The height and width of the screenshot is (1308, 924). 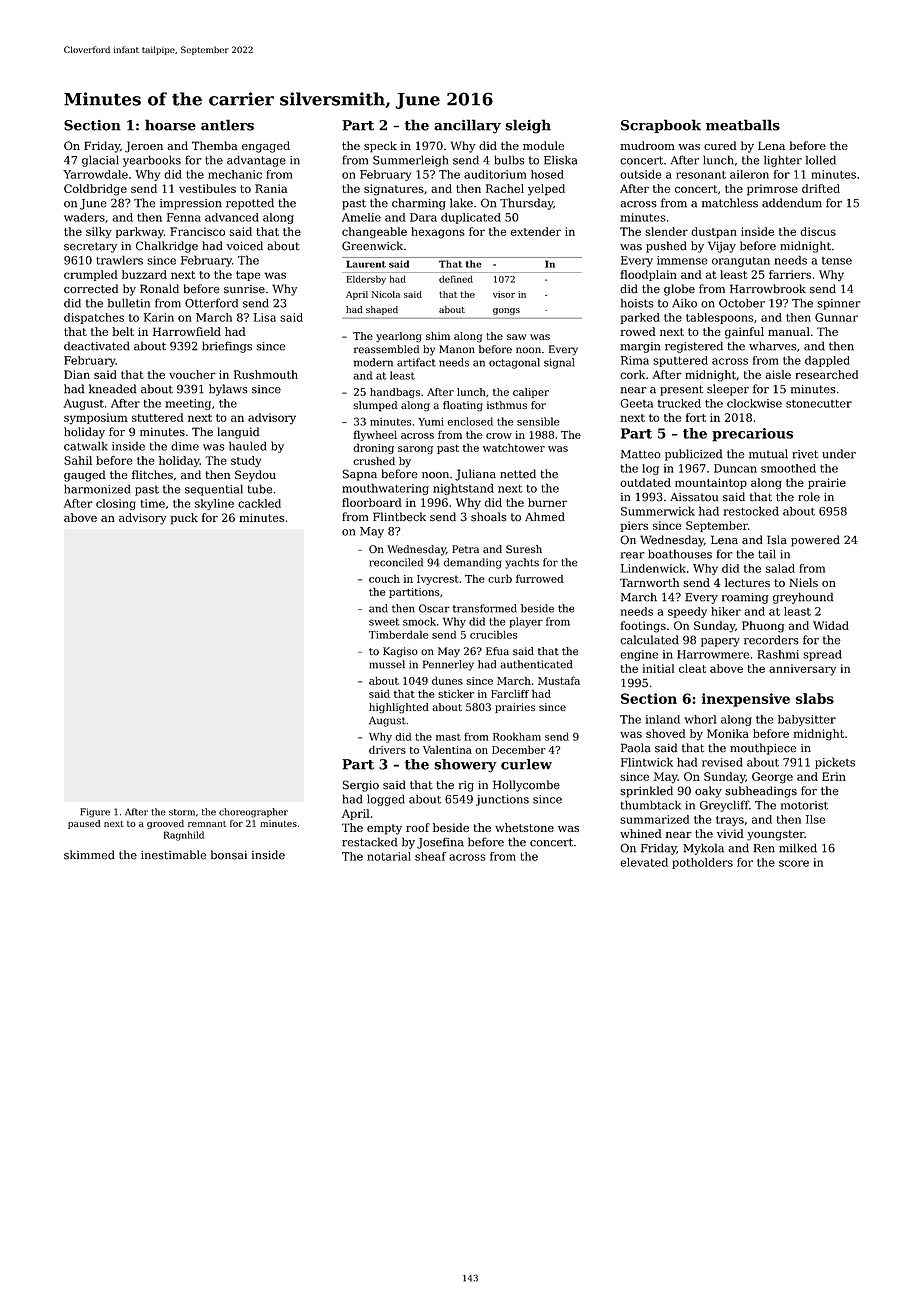 What do you see at coordinates (389, 856) in the screenshot?
I see `notarial` at bounding box center [389, 856].
